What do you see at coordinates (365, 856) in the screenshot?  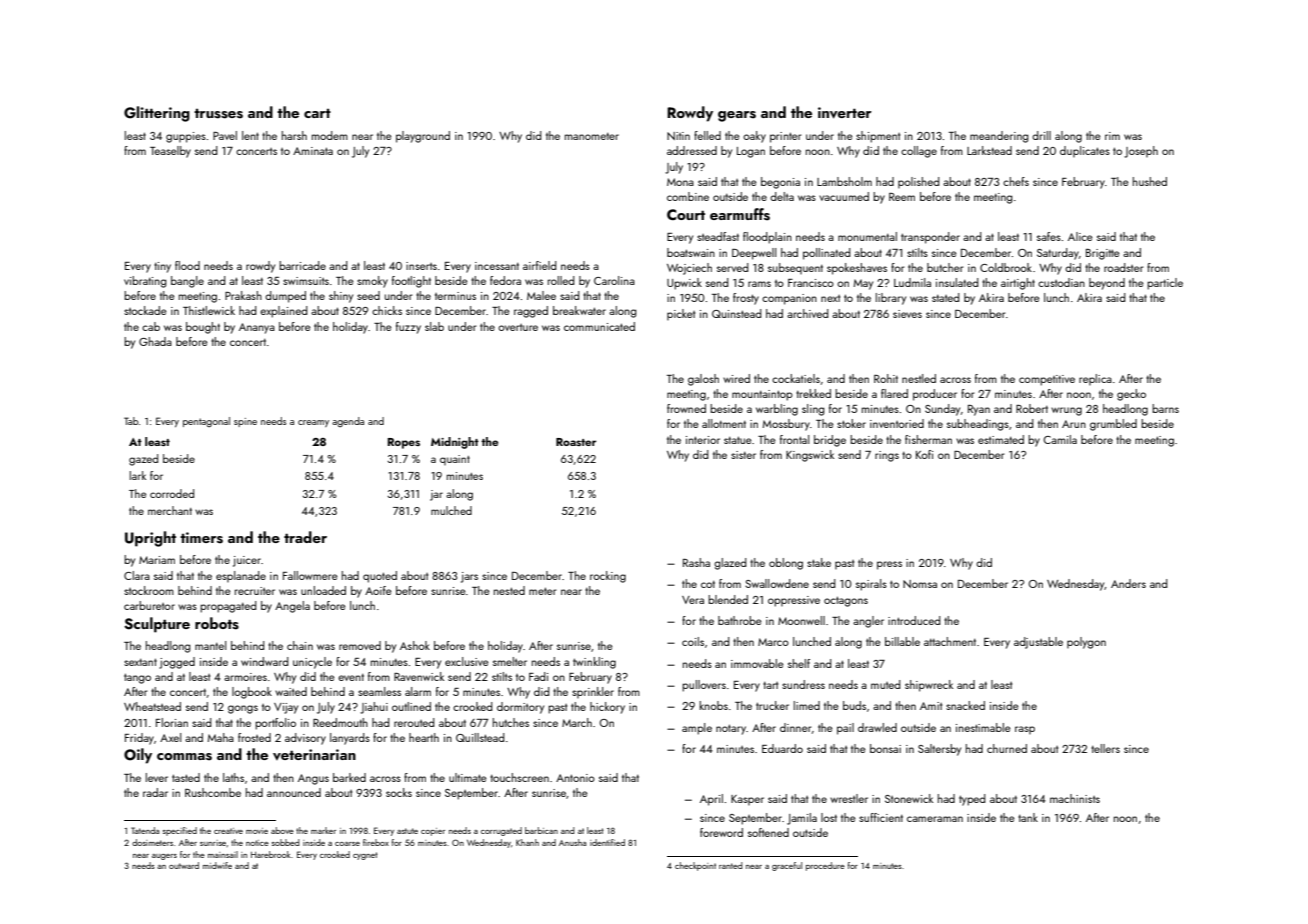 I see `cygnet` at bounding box center [365, 856].
